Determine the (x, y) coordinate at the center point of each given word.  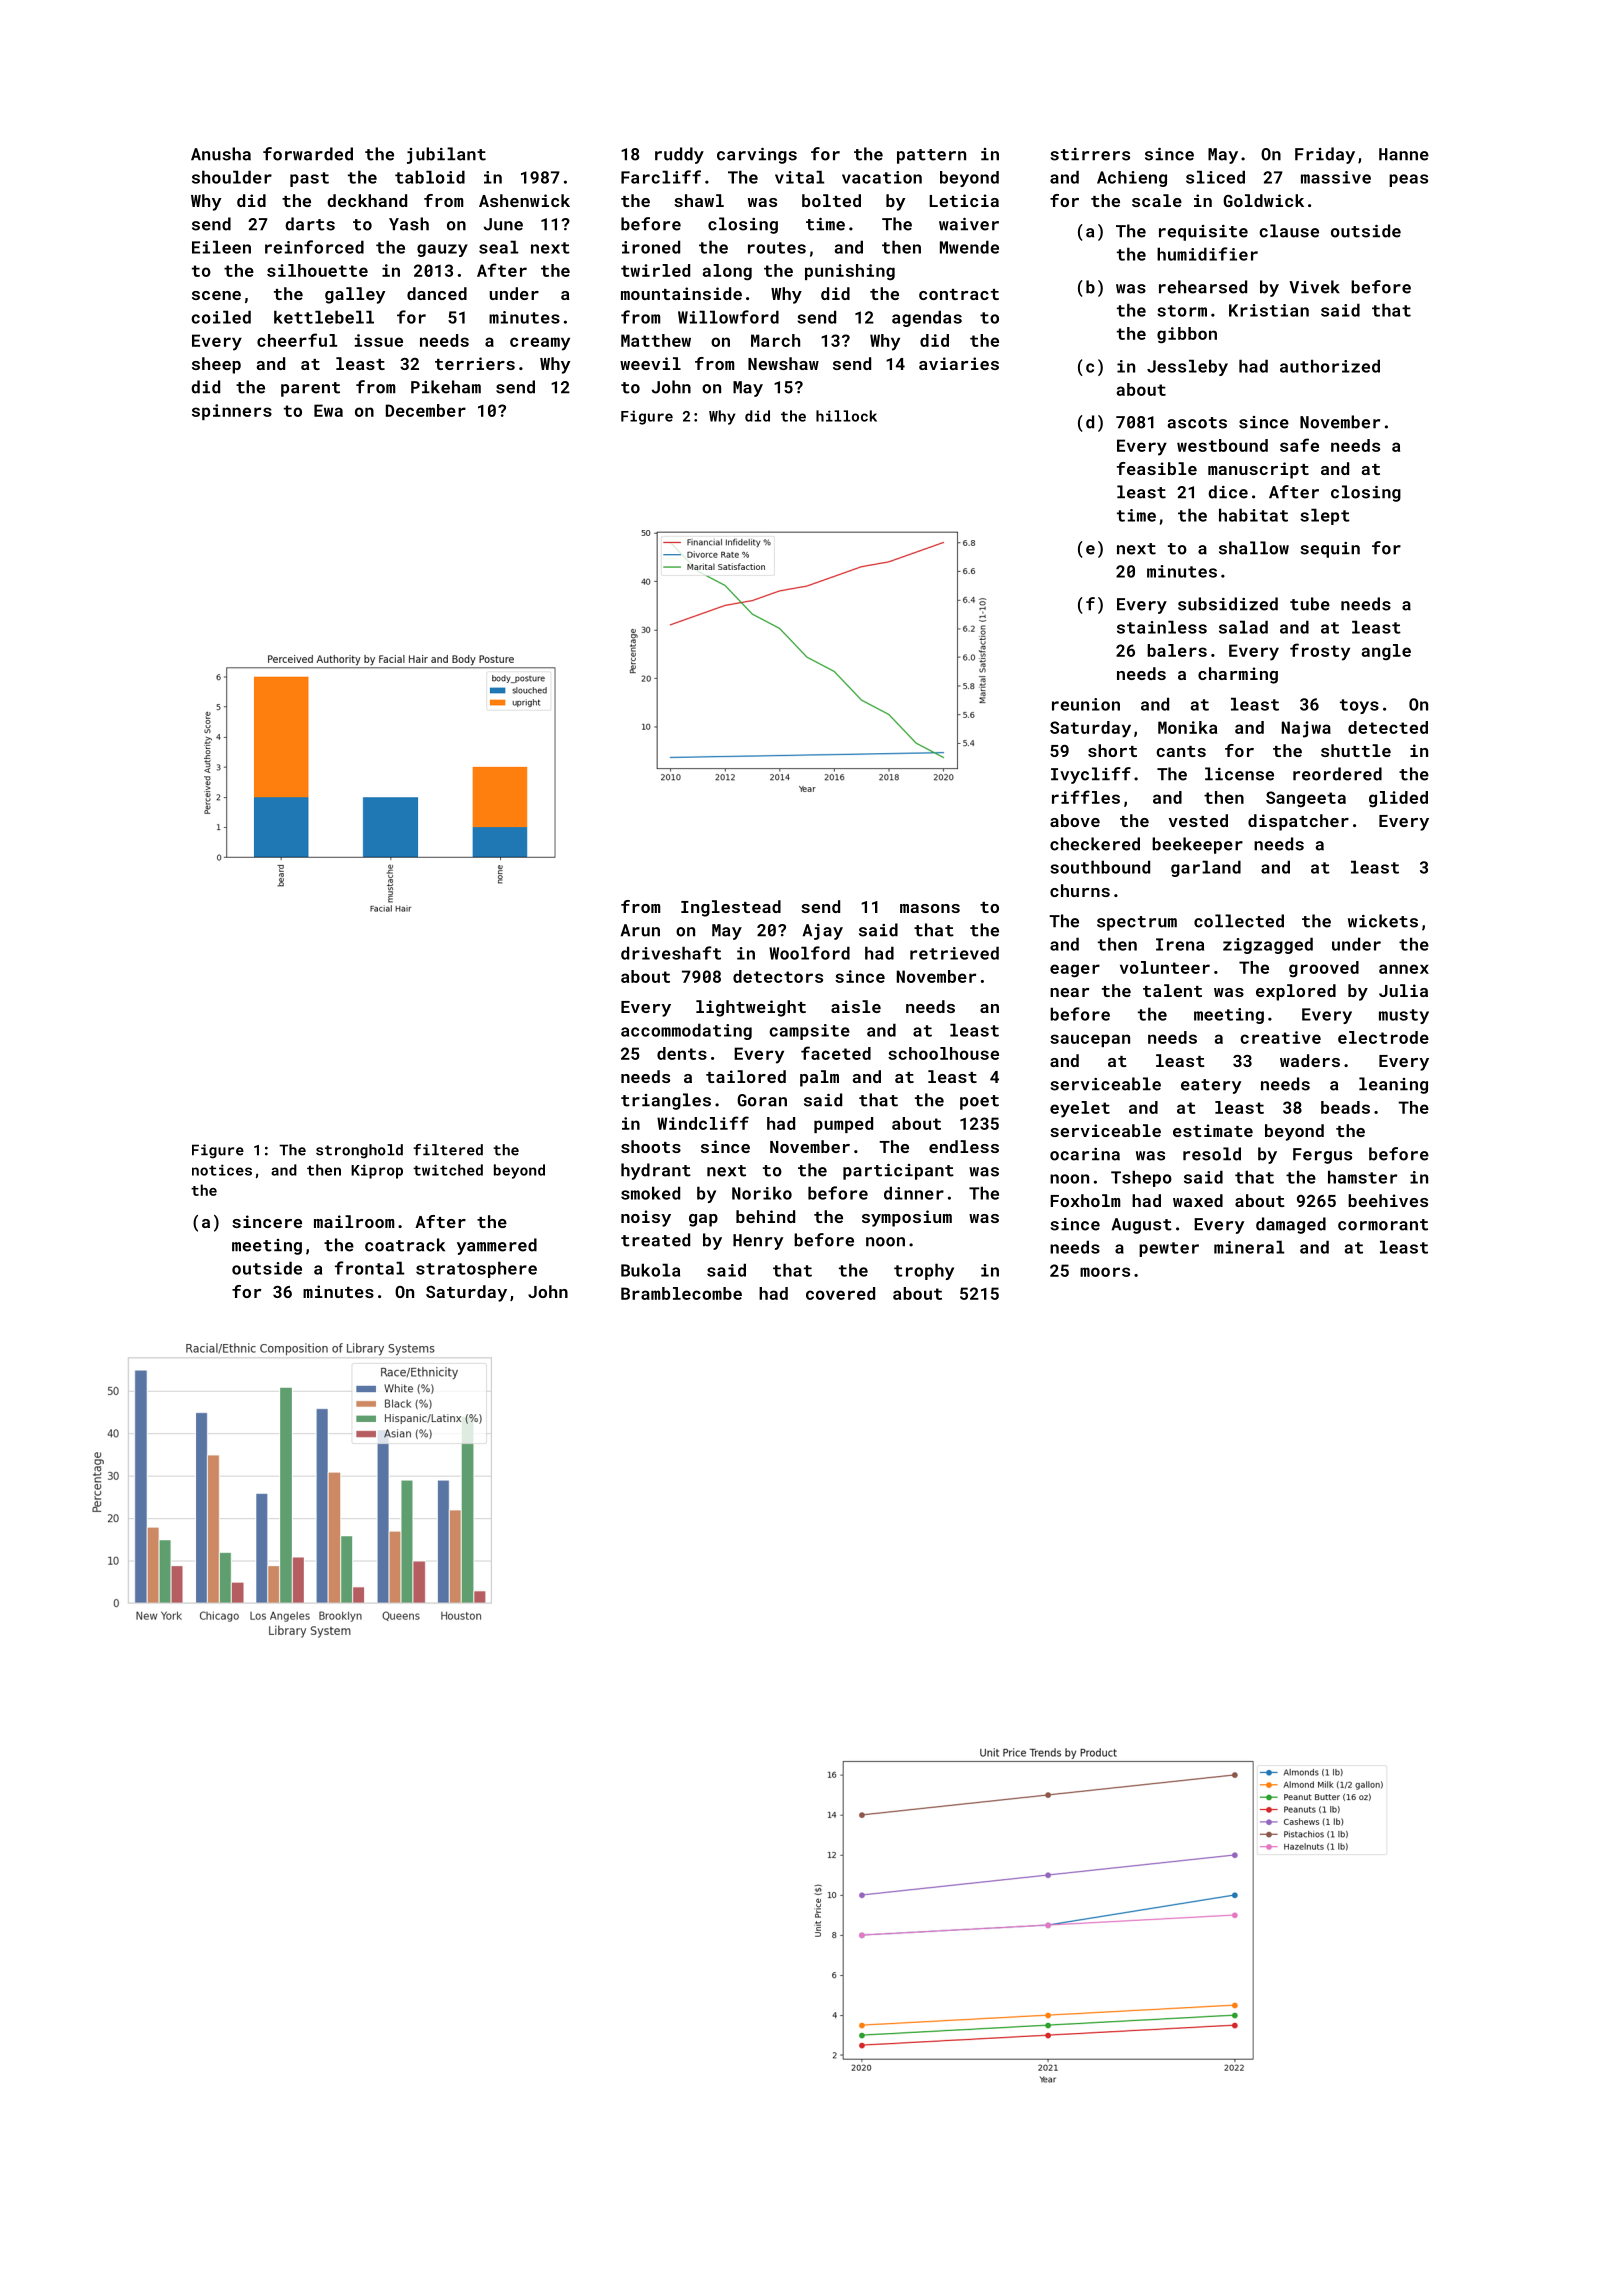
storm (1182, 311)
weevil (650, 363)
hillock (846, 416)
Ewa (328, 410)
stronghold (359, 1151)
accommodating (686, 1031)
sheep (216, 365)
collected (1239, 921)
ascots (1197, 423)
